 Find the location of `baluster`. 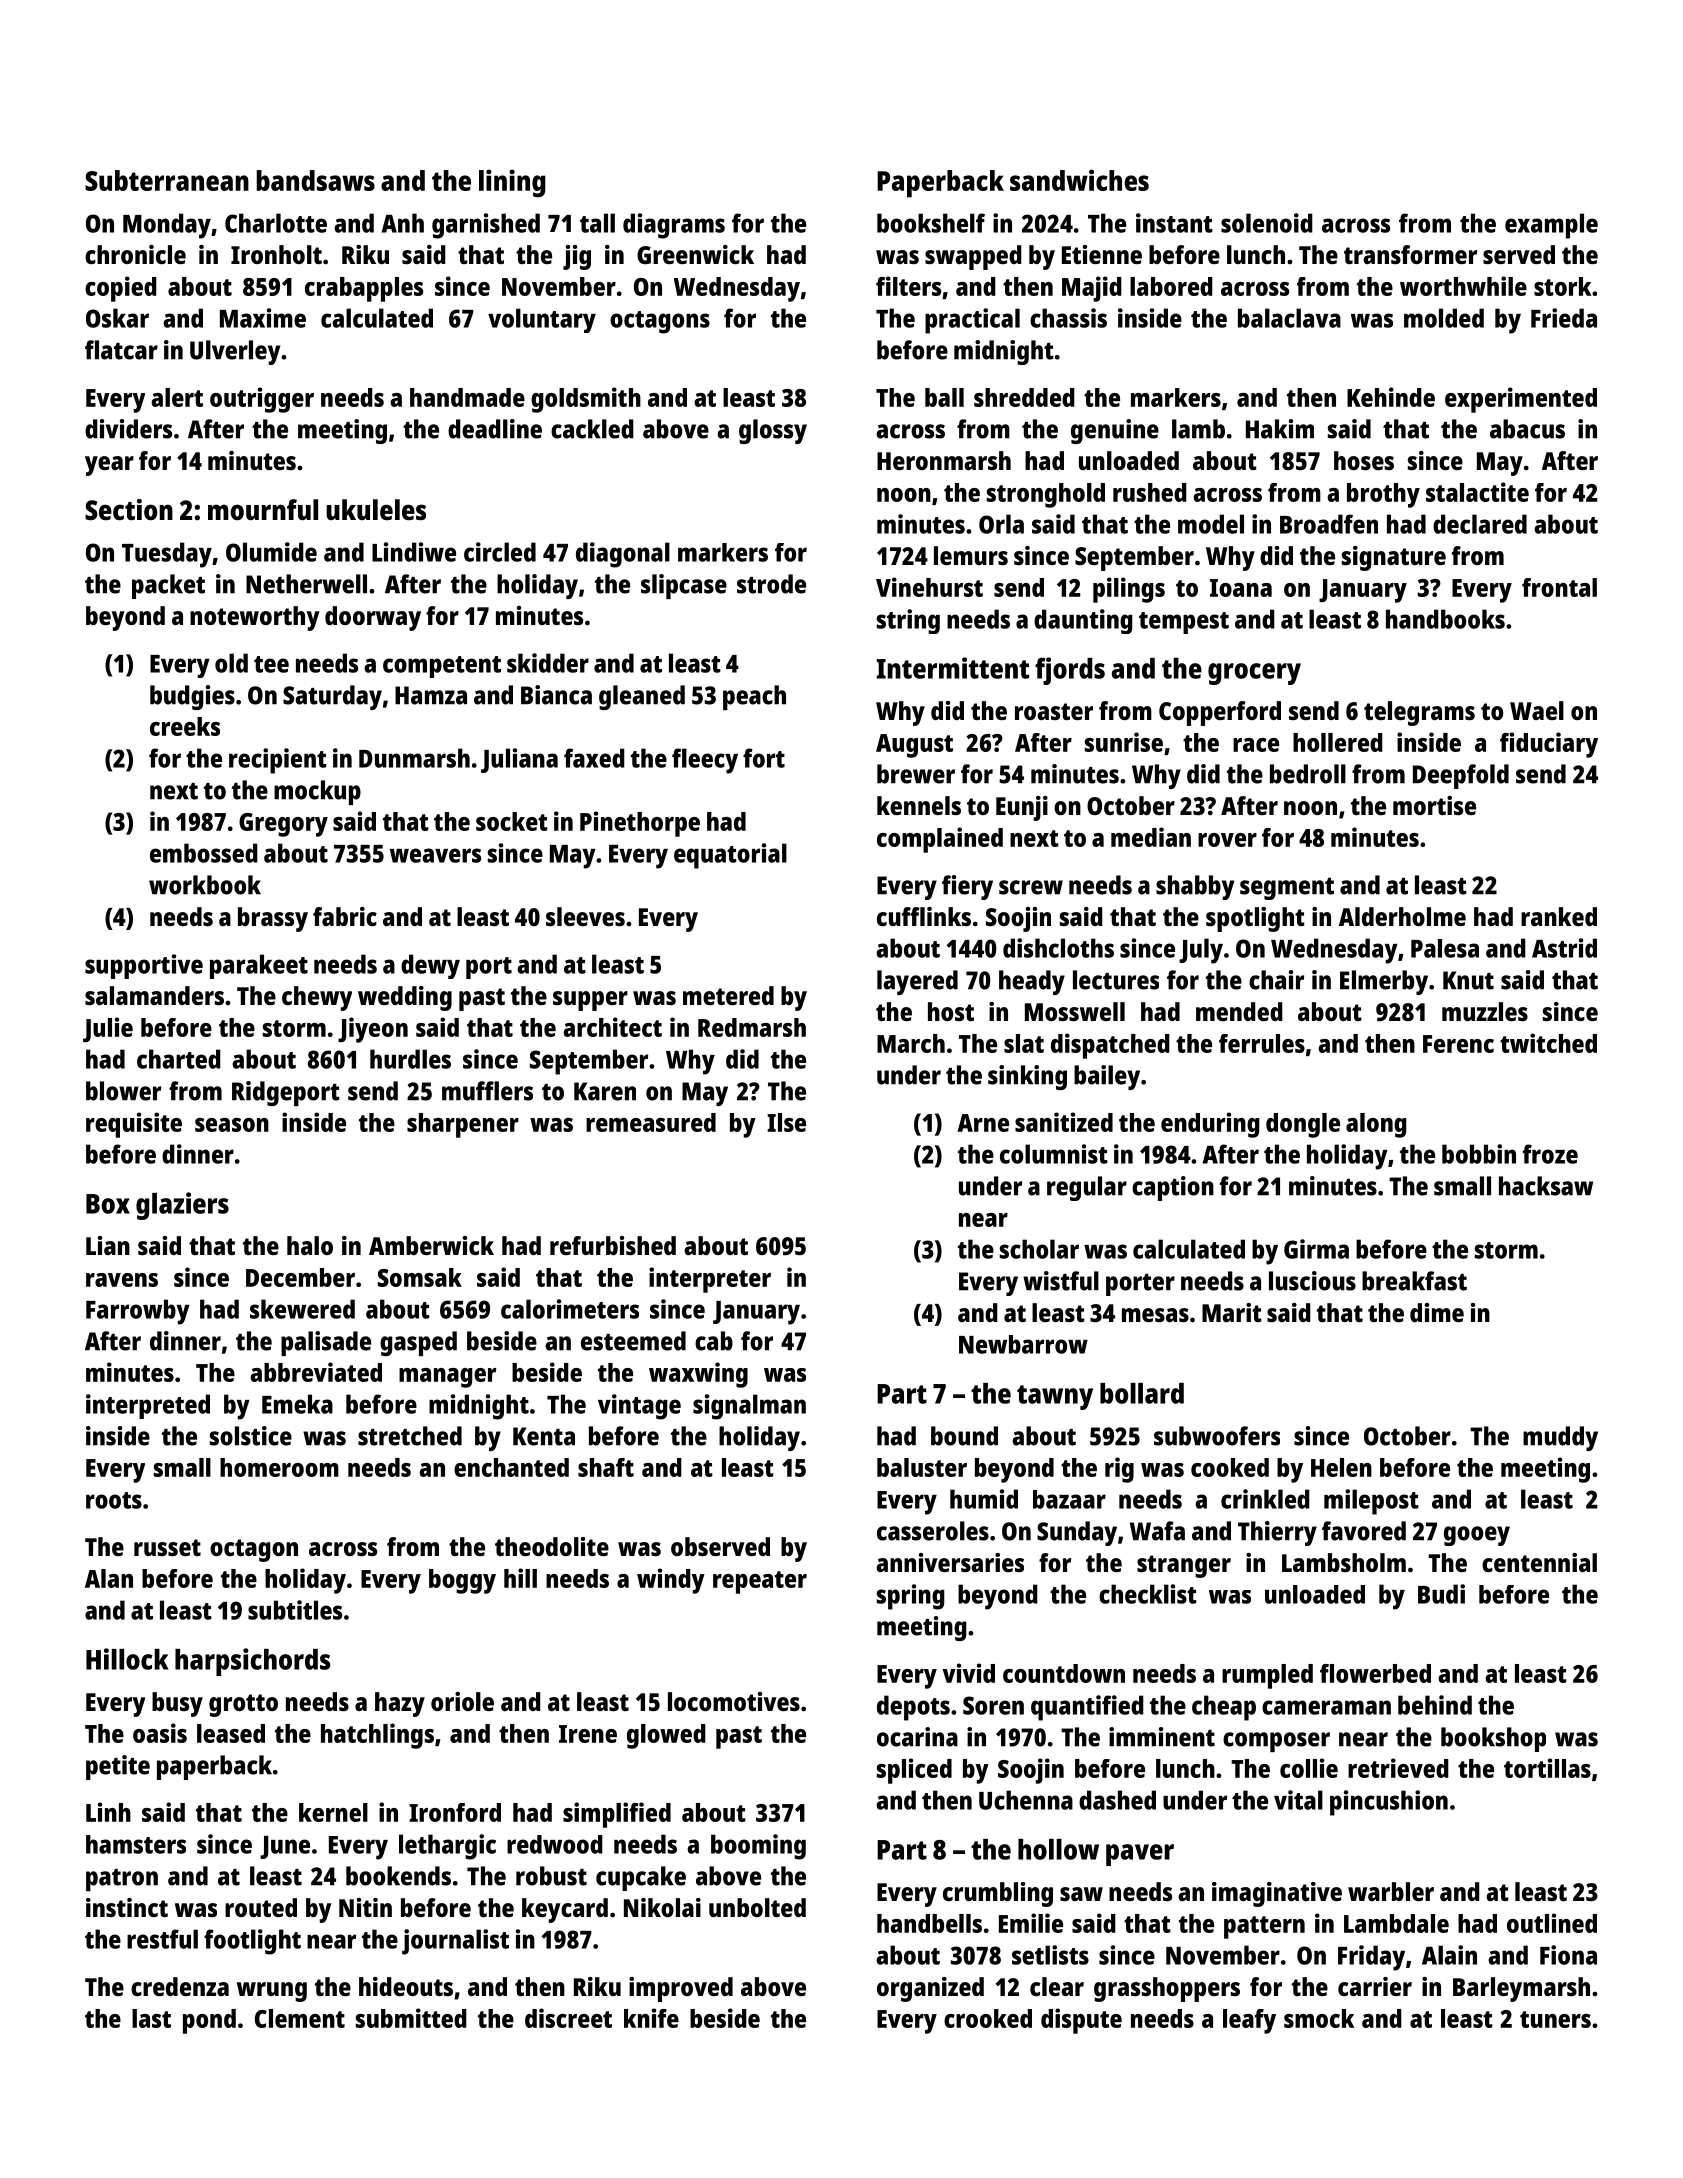

baluster is located at coordinates (922, 1467).
